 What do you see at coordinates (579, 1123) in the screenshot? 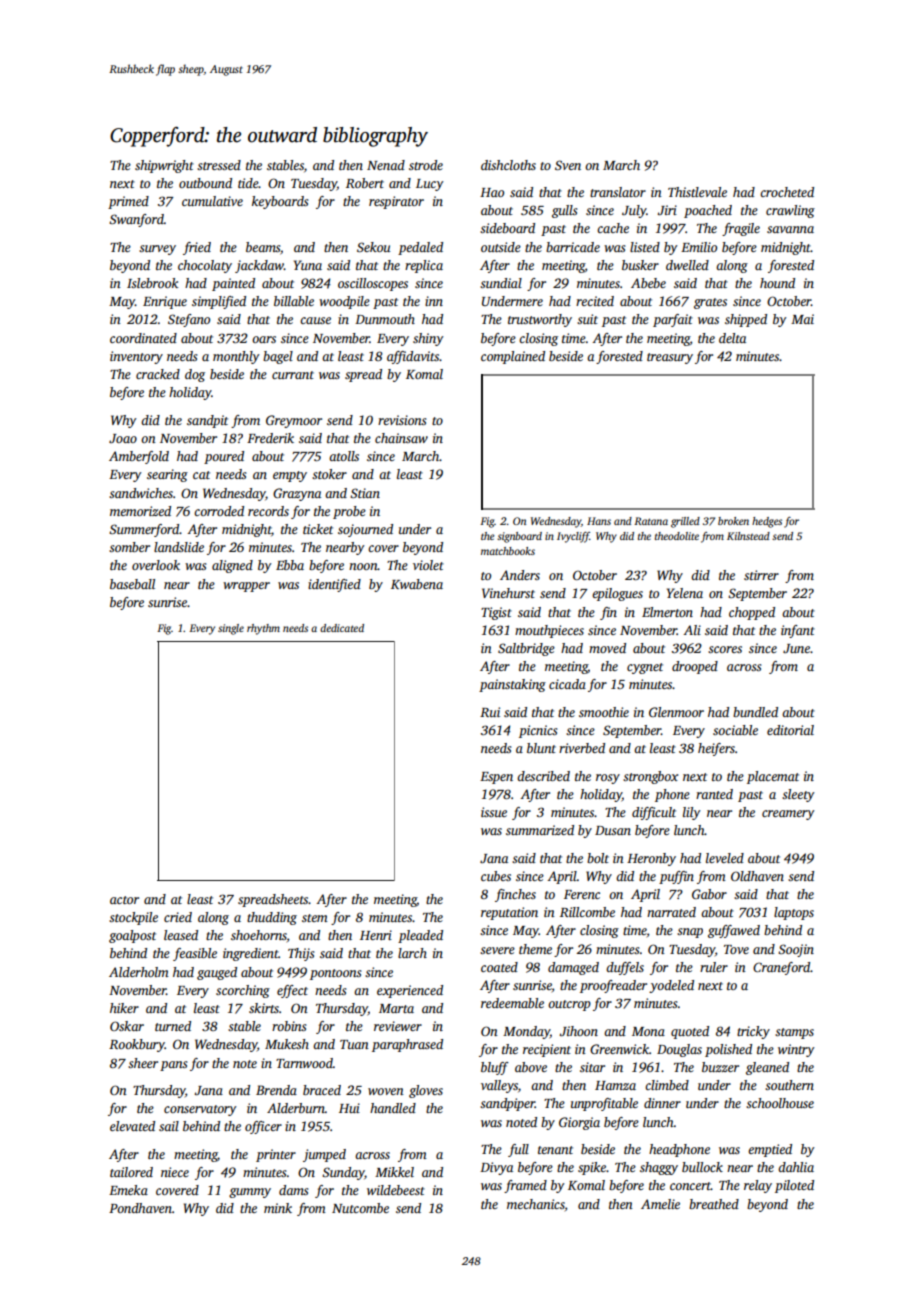
I see `Giorgia` at bounding box center [579, 1123].
